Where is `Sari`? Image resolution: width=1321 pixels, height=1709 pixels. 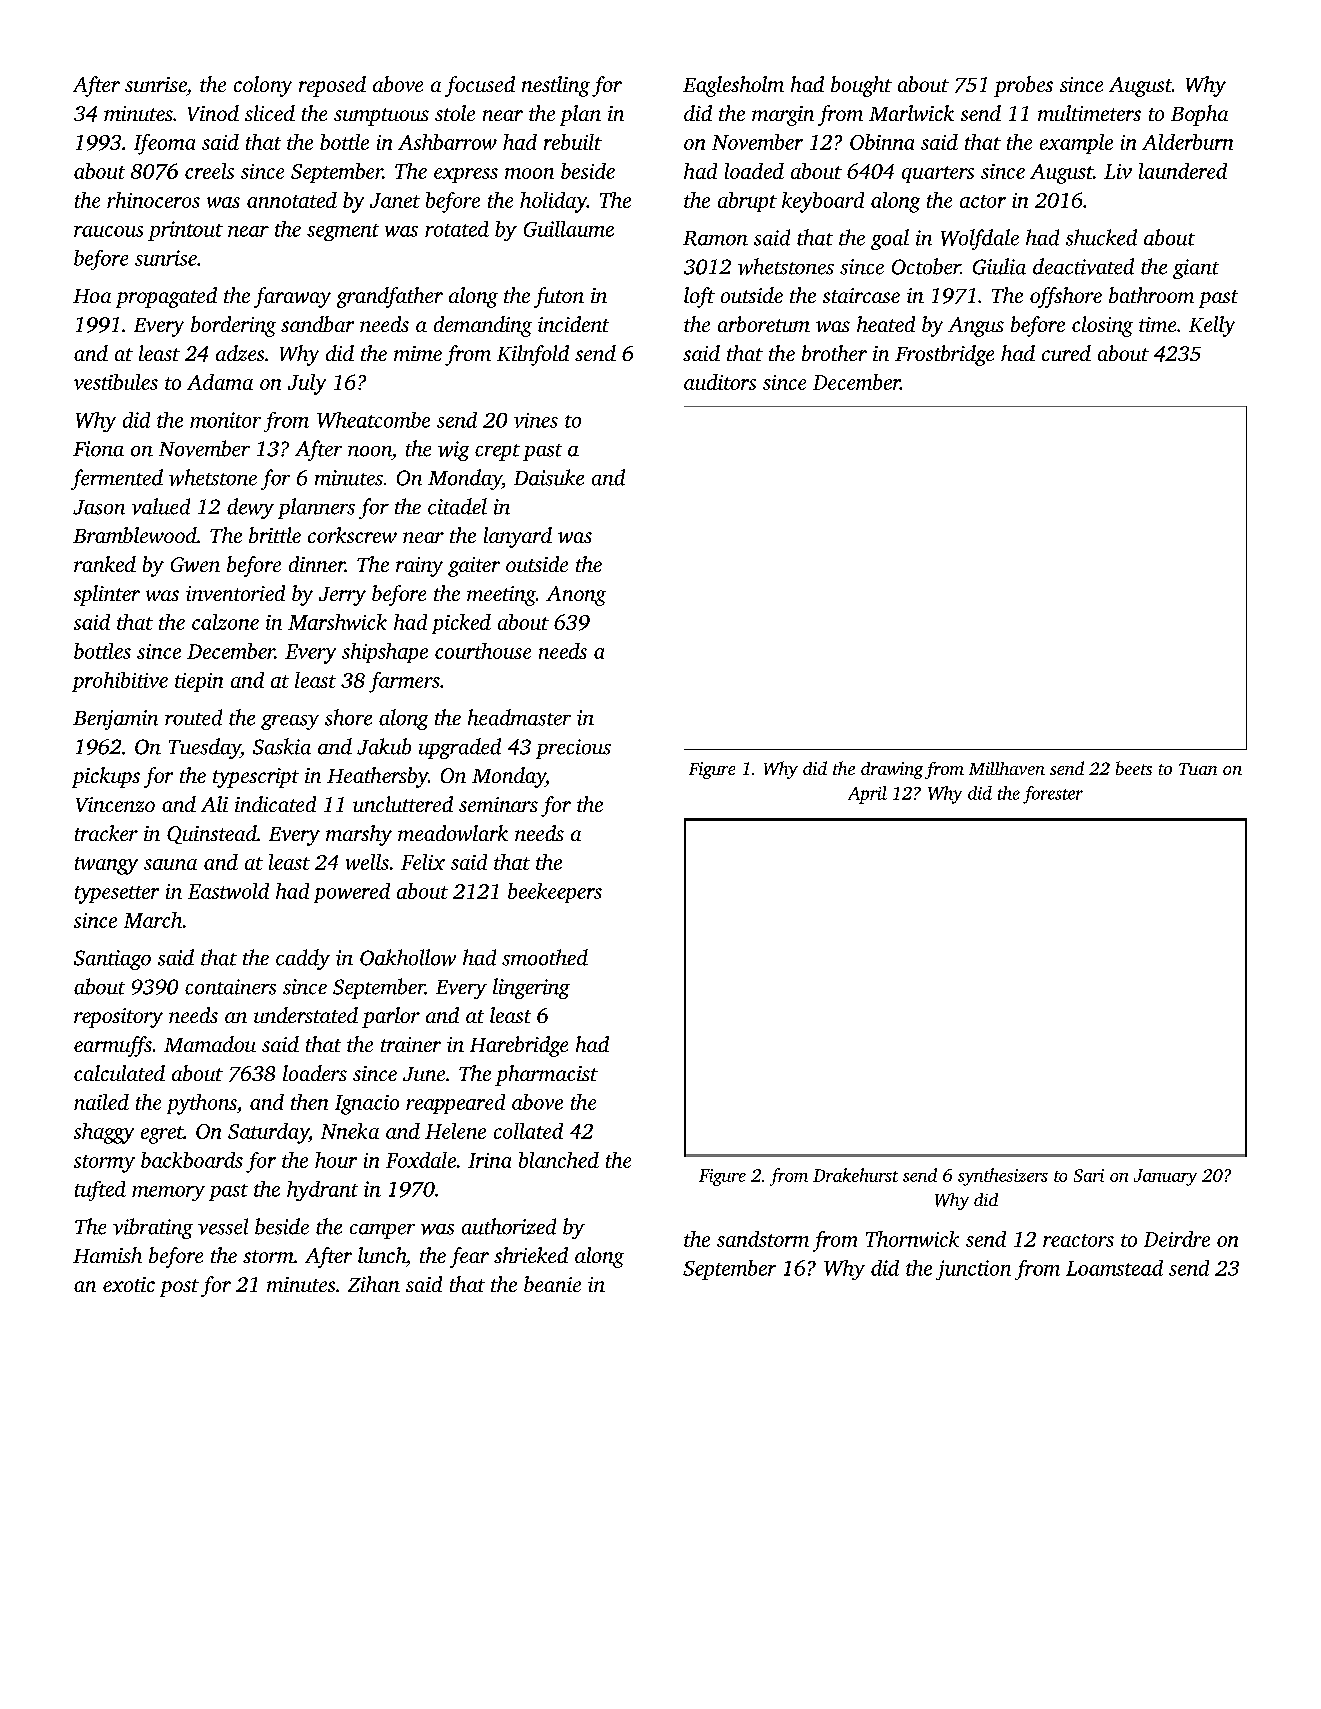
Sari is located at coordinates (1089, 1175).
